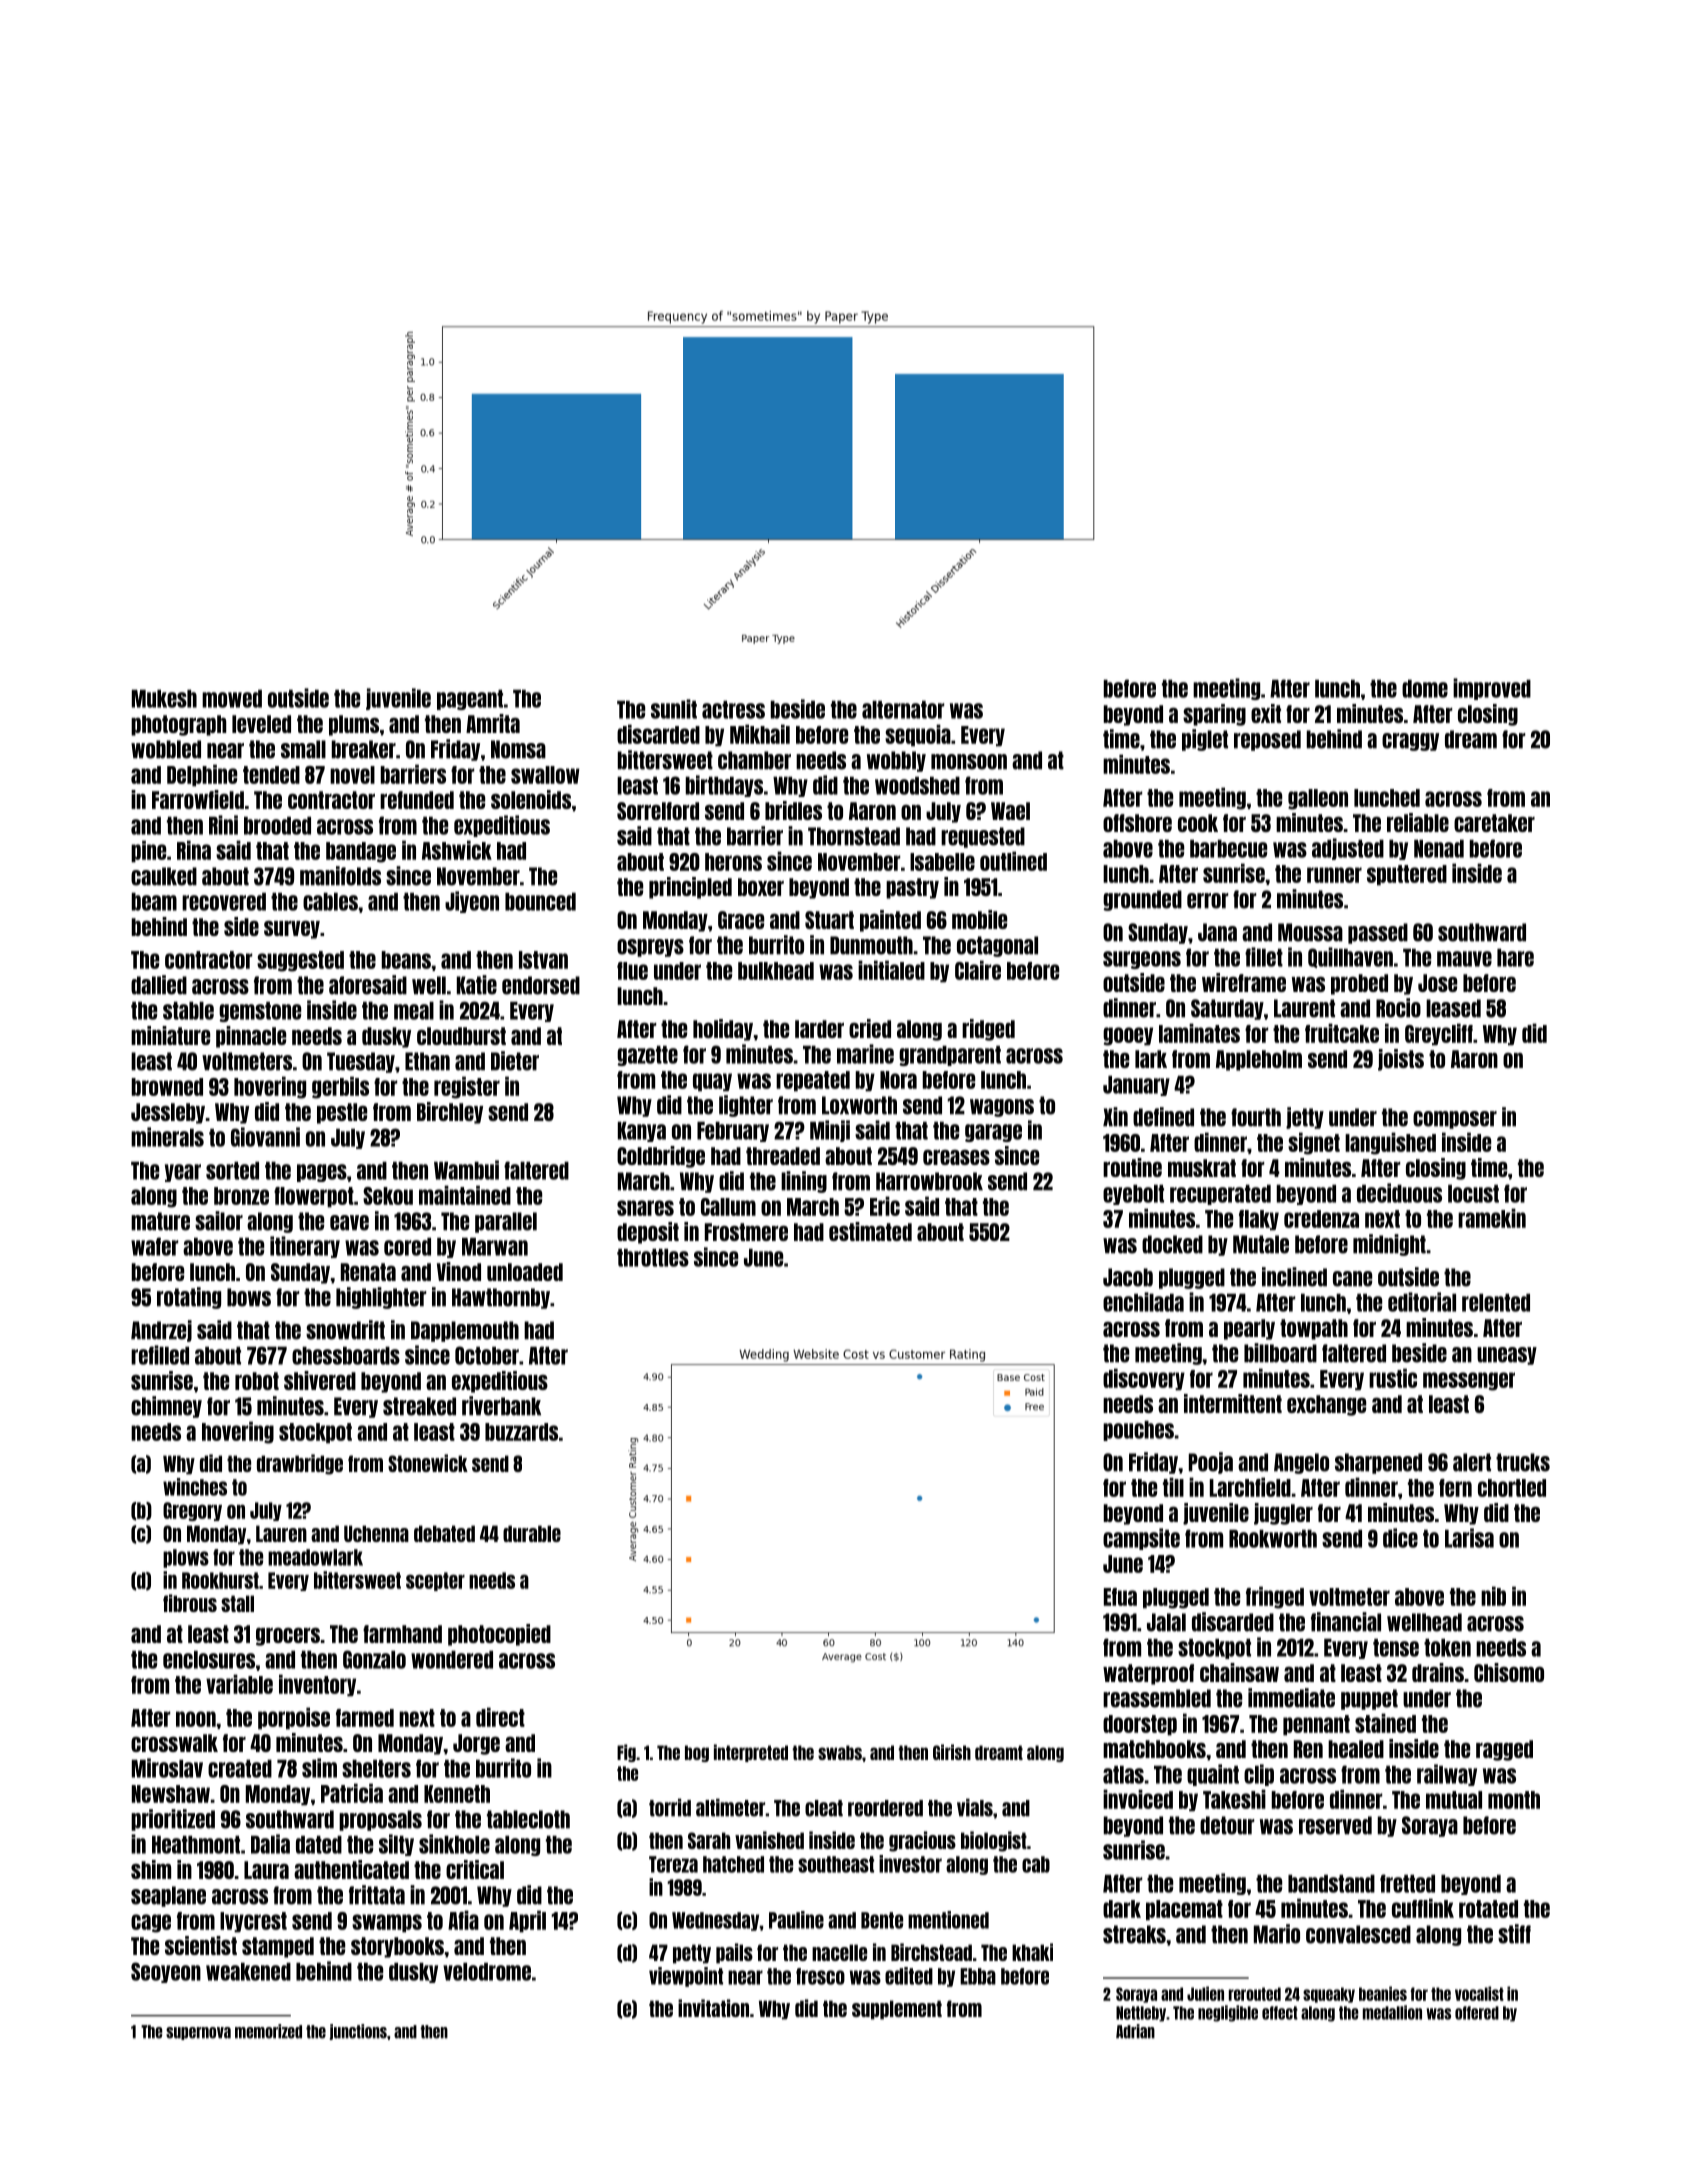  I want to click on ramekin, so click(1492, 1218).
